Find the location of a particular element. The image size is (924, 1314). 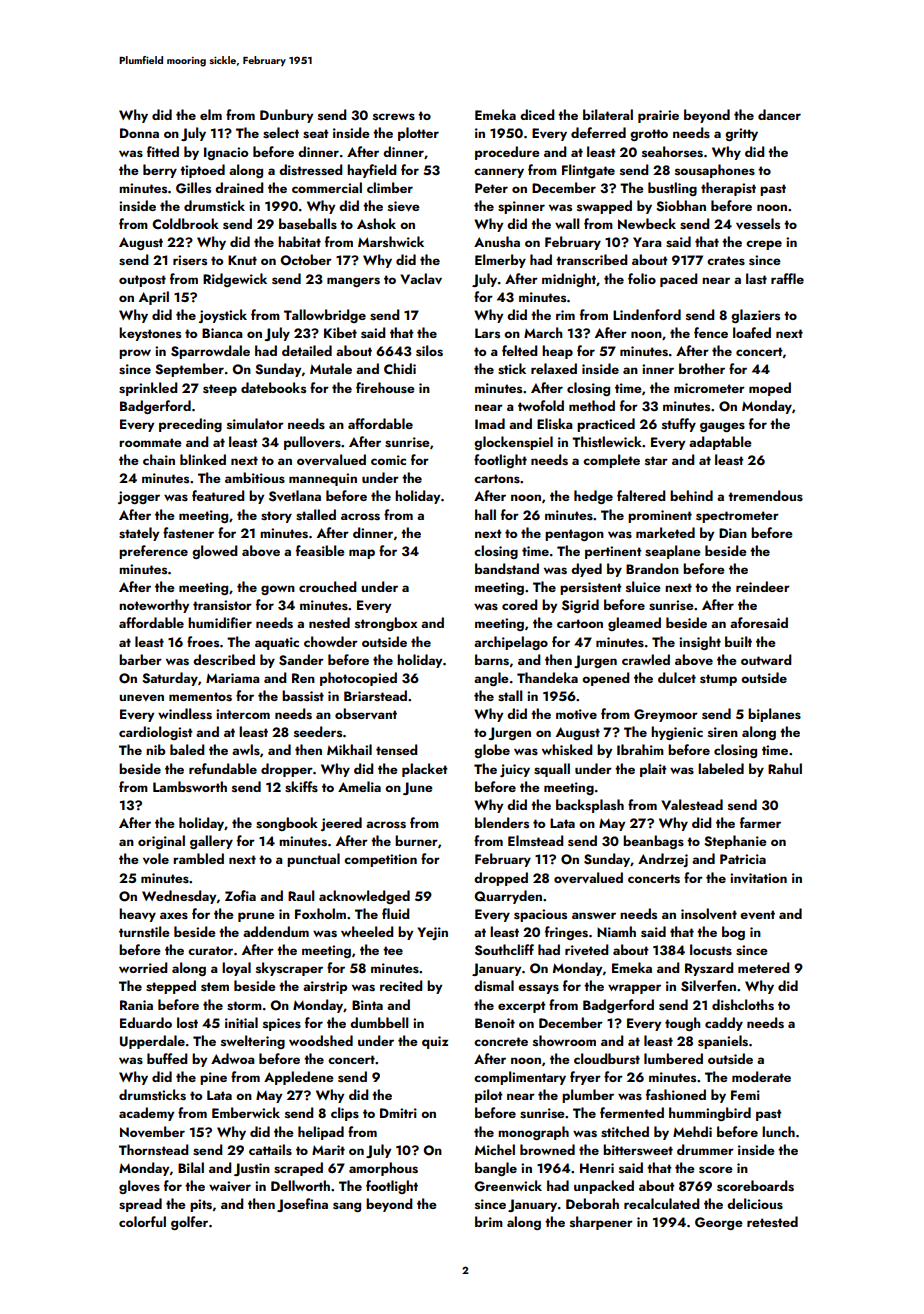

bustling is located at coordinates (672, 189).
